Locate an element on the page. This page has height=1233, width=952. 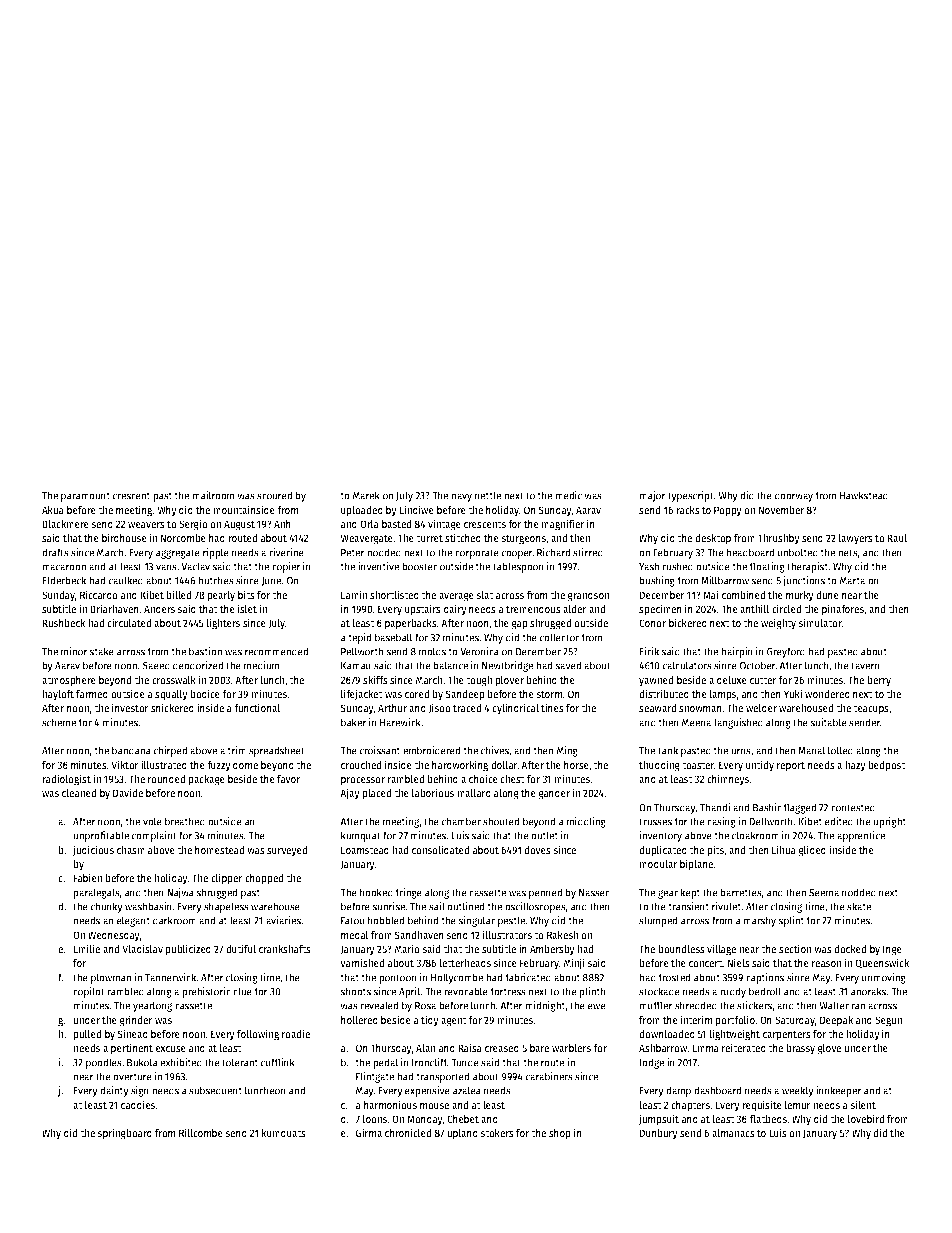
Walter is located at coordinates (834, 1005).
